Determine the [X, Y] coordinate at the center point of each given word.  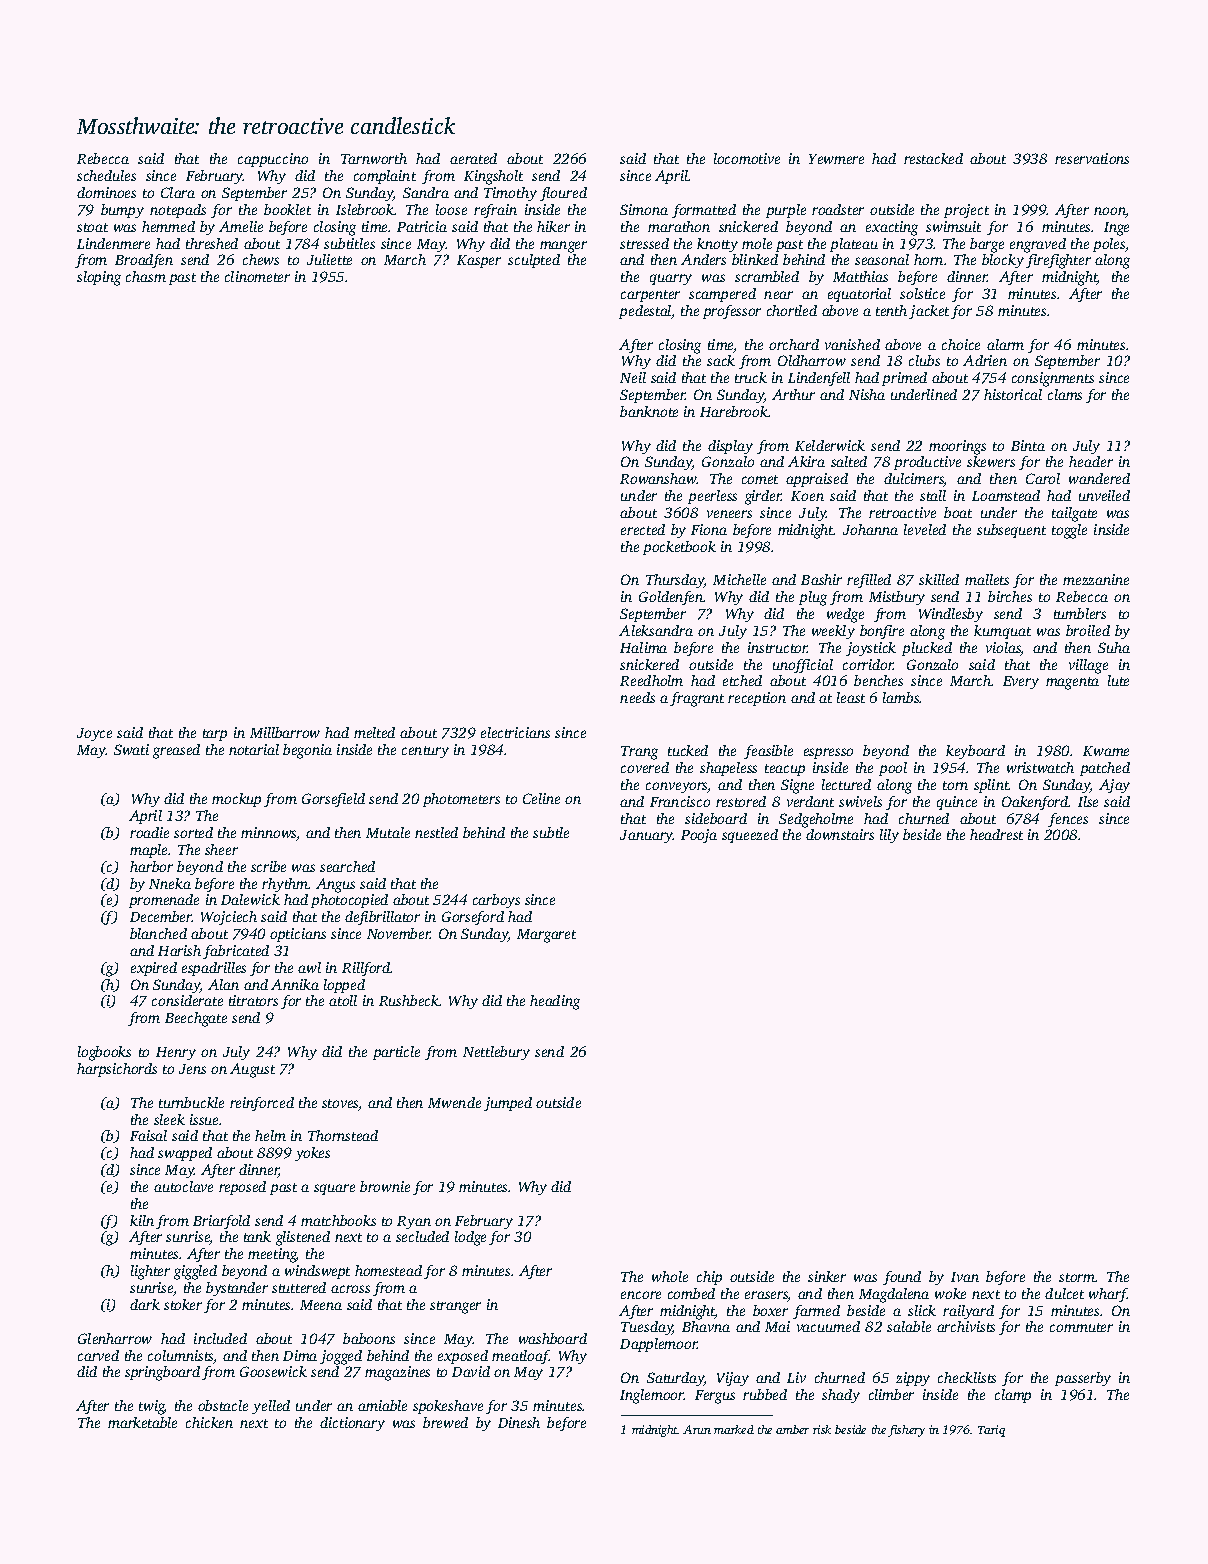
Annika [295, 984]
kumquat [1002, 632]
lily [889, 836]
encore [641, 1295]
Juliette [329, 259]
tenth [891, 310]
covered [645, 767]
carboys [496, 901]
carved [98, 1355]
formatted [704, 211]
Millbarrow [285, 732]
